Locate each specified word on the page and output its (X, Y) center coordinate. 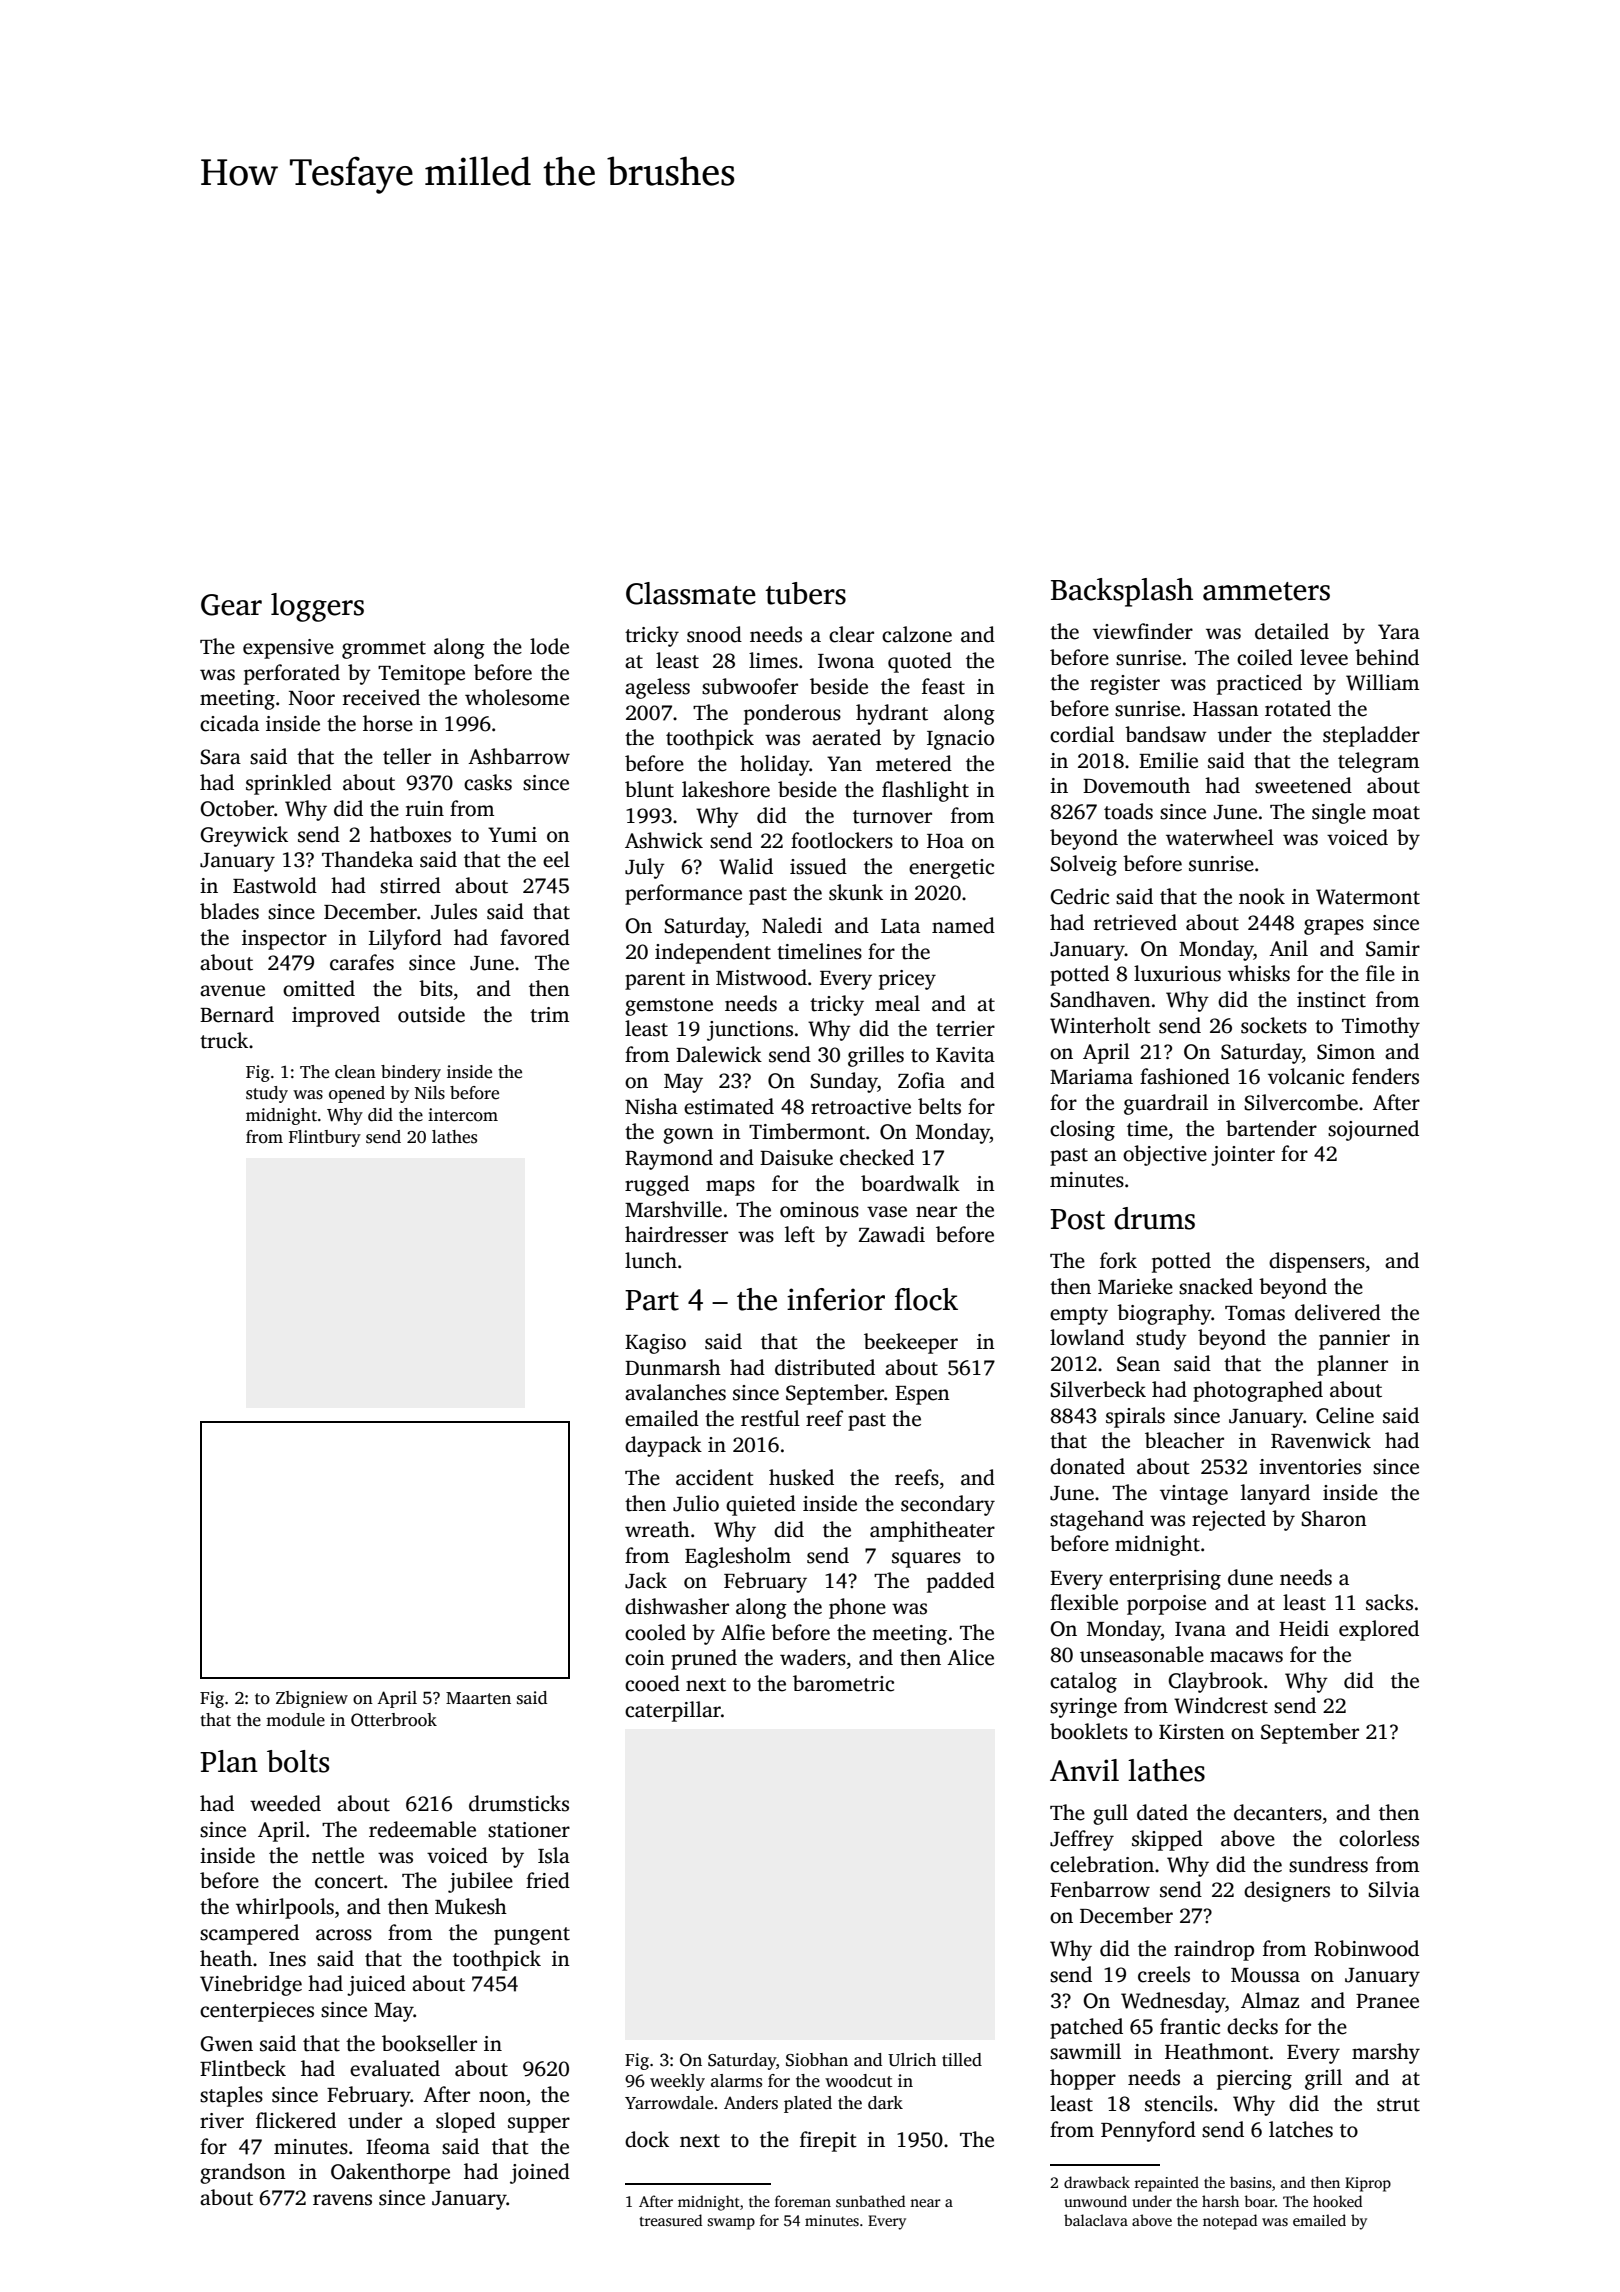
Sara (220, 757)
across (344, 1935)
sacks (1389, 1602)
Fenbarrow (1100, 1889)
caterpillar (673, 1711)
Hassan (1226, 709)
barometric (843, 1683)
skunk (856, 892)
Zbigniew (312, 1699)
